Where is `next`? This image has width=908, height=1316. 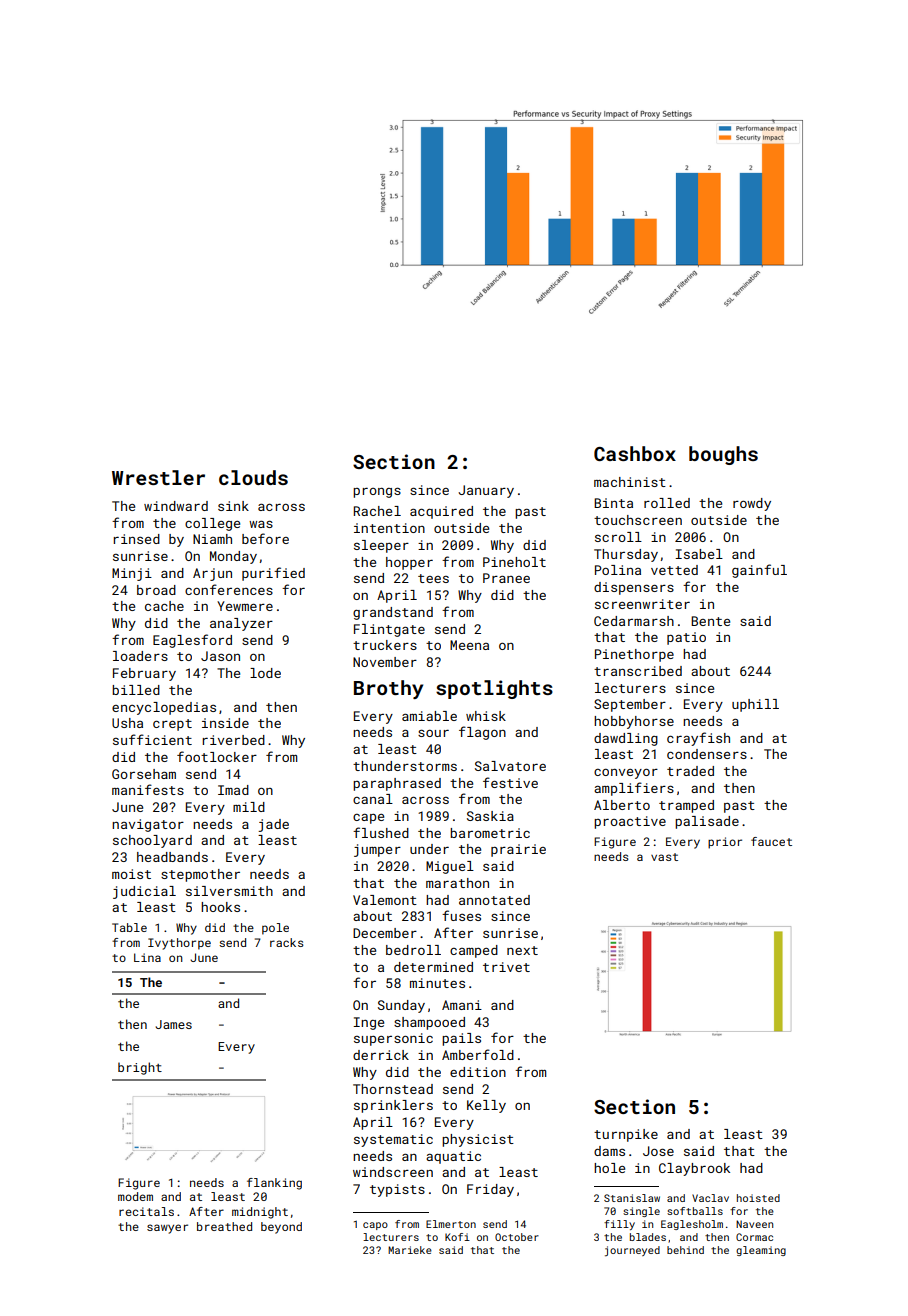
next is located at coordinates (522, 950).
